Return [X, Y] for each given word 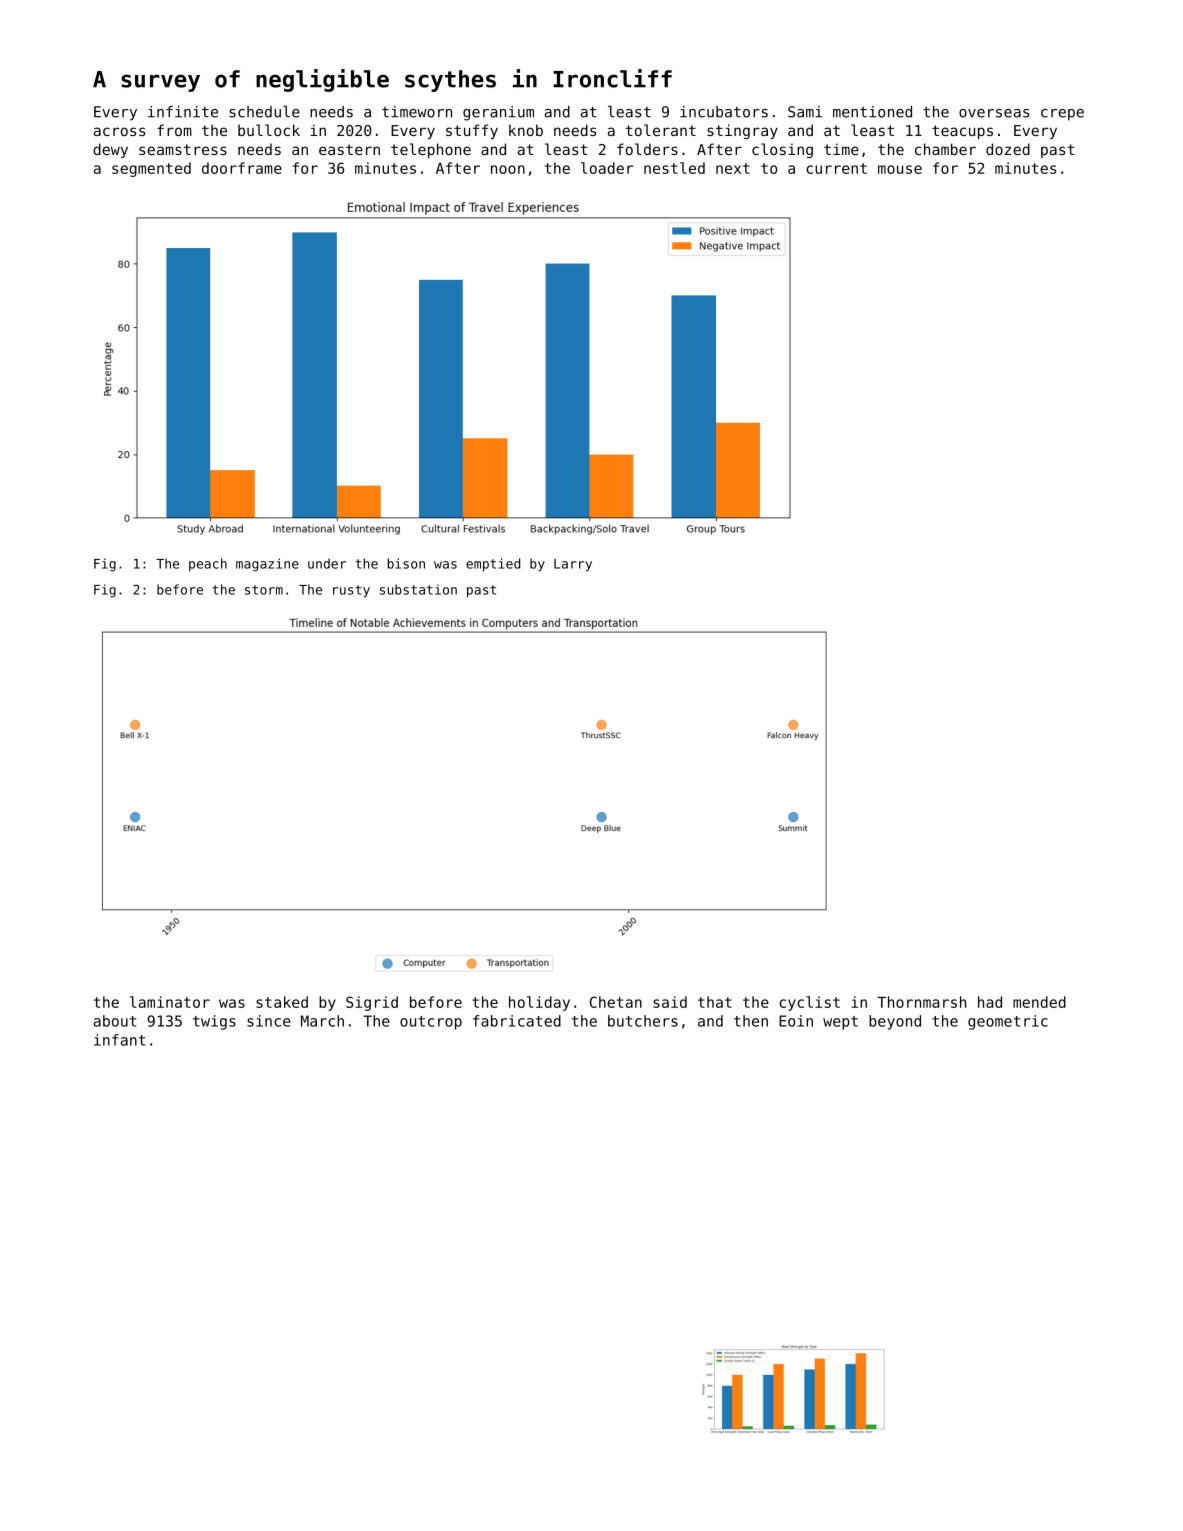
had [990, 1002]
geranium [498, 113]
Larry [573, 565]
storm [264, 590]
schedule [264, 112]
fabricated [517, 1021]
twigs [214, 1022]
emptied [493, 565]
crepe [1062, 115]
